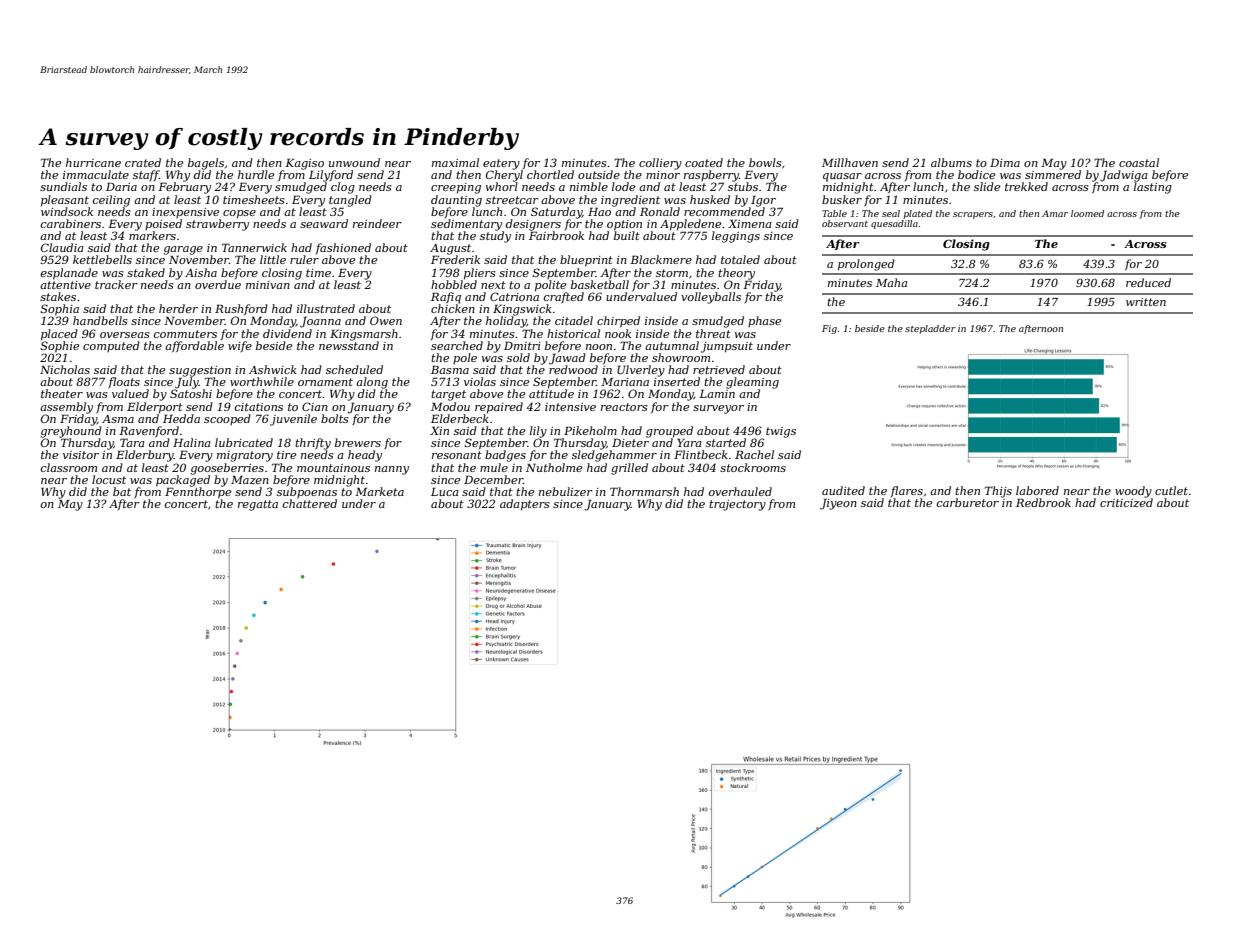 This document has height=952, width=1233. What do you see at coordinates (1005, 162) in the document?
I see `Dima` at bounding box center [1005, 162].
